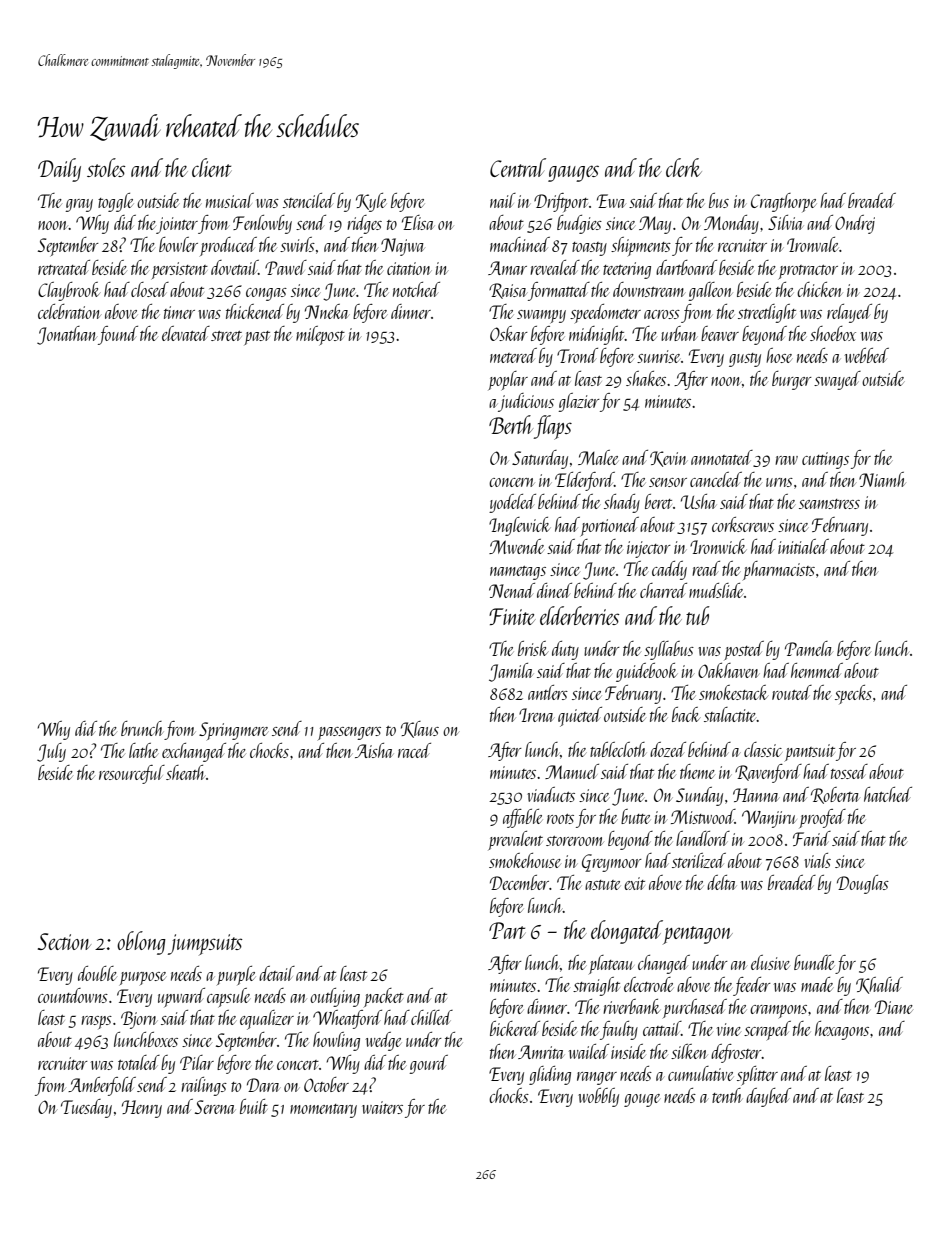 The image size is (952, 1233). Describe the element at coordinates (518, 167) in the screenshot. I see `Central` at that location.
